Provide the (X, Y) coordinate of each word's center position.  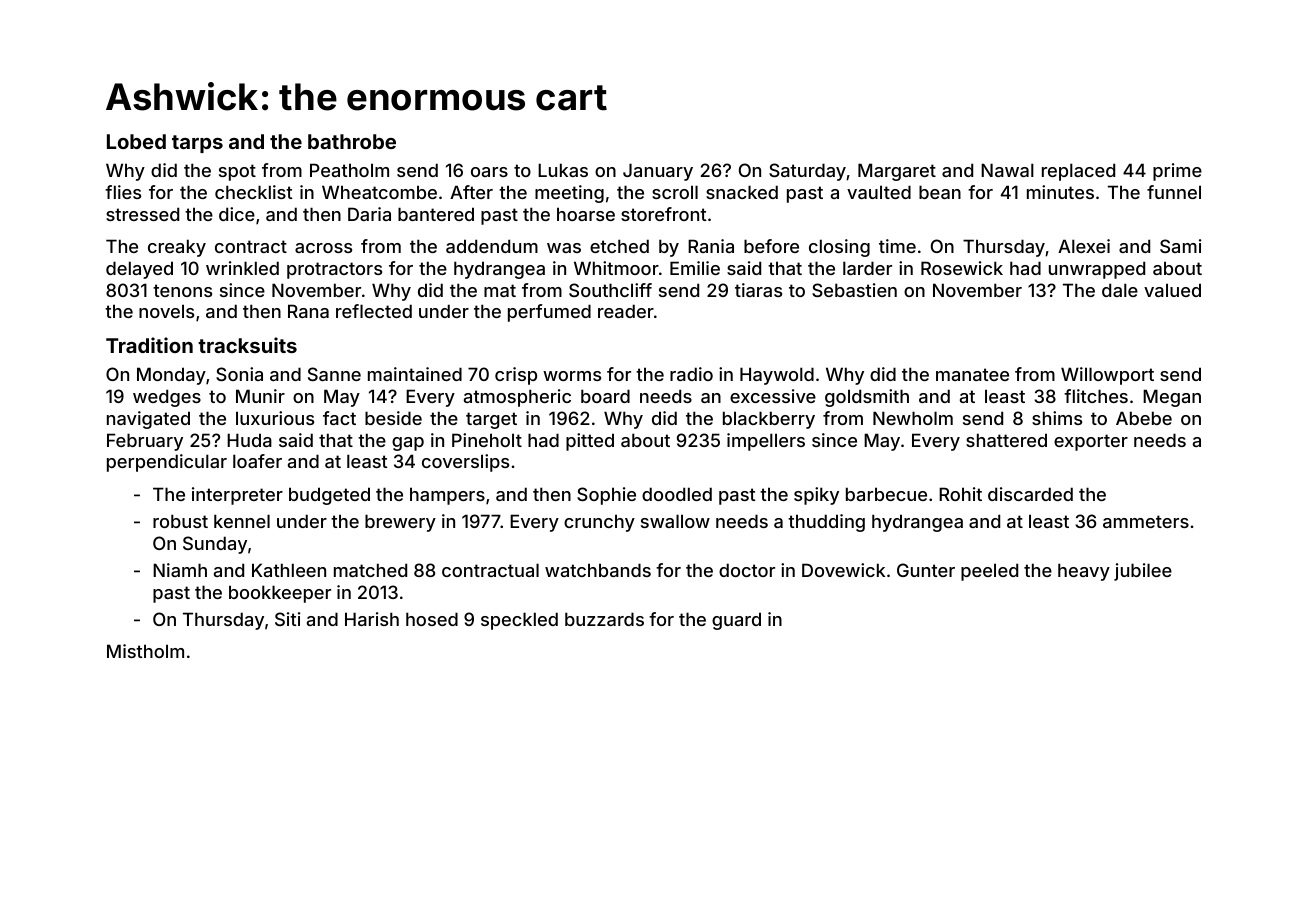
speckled (519, 621)
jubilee (1143, 572)
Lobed (136, 141)
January (658, 172)
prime (1177, 172)
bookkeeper (280, 594)
